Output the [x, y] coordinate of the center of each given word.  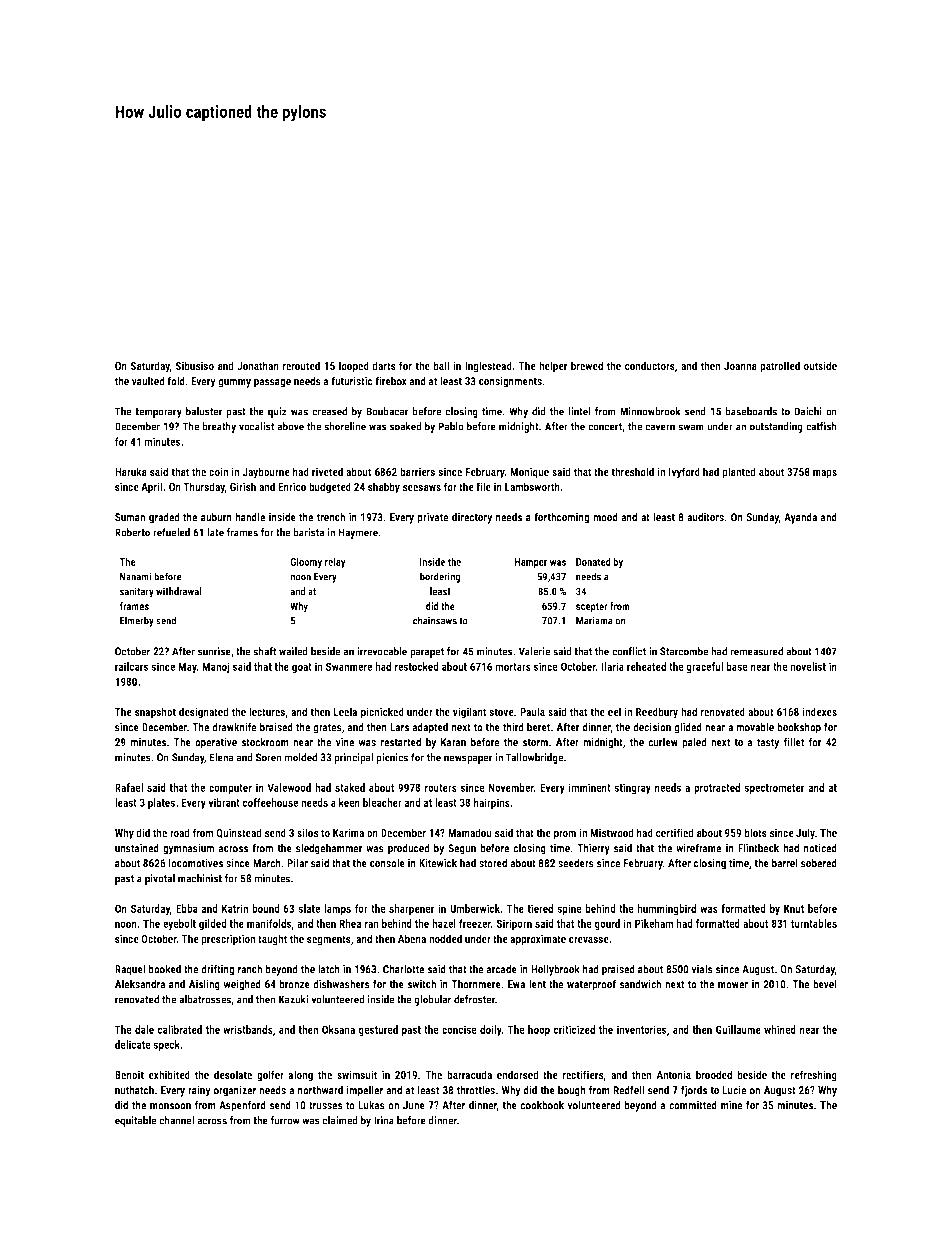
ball [441, 365]
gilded [213, 924]
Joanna [740, 366]
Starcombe [684, 651]
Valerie [534, 651]
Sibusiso [195, 365]
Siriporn [514, 924]
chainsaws [435, 620]
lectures [267, 711]
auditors [705, 517]
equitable [136, 1121]
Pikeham [654, 923]
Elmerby [137, 621]
